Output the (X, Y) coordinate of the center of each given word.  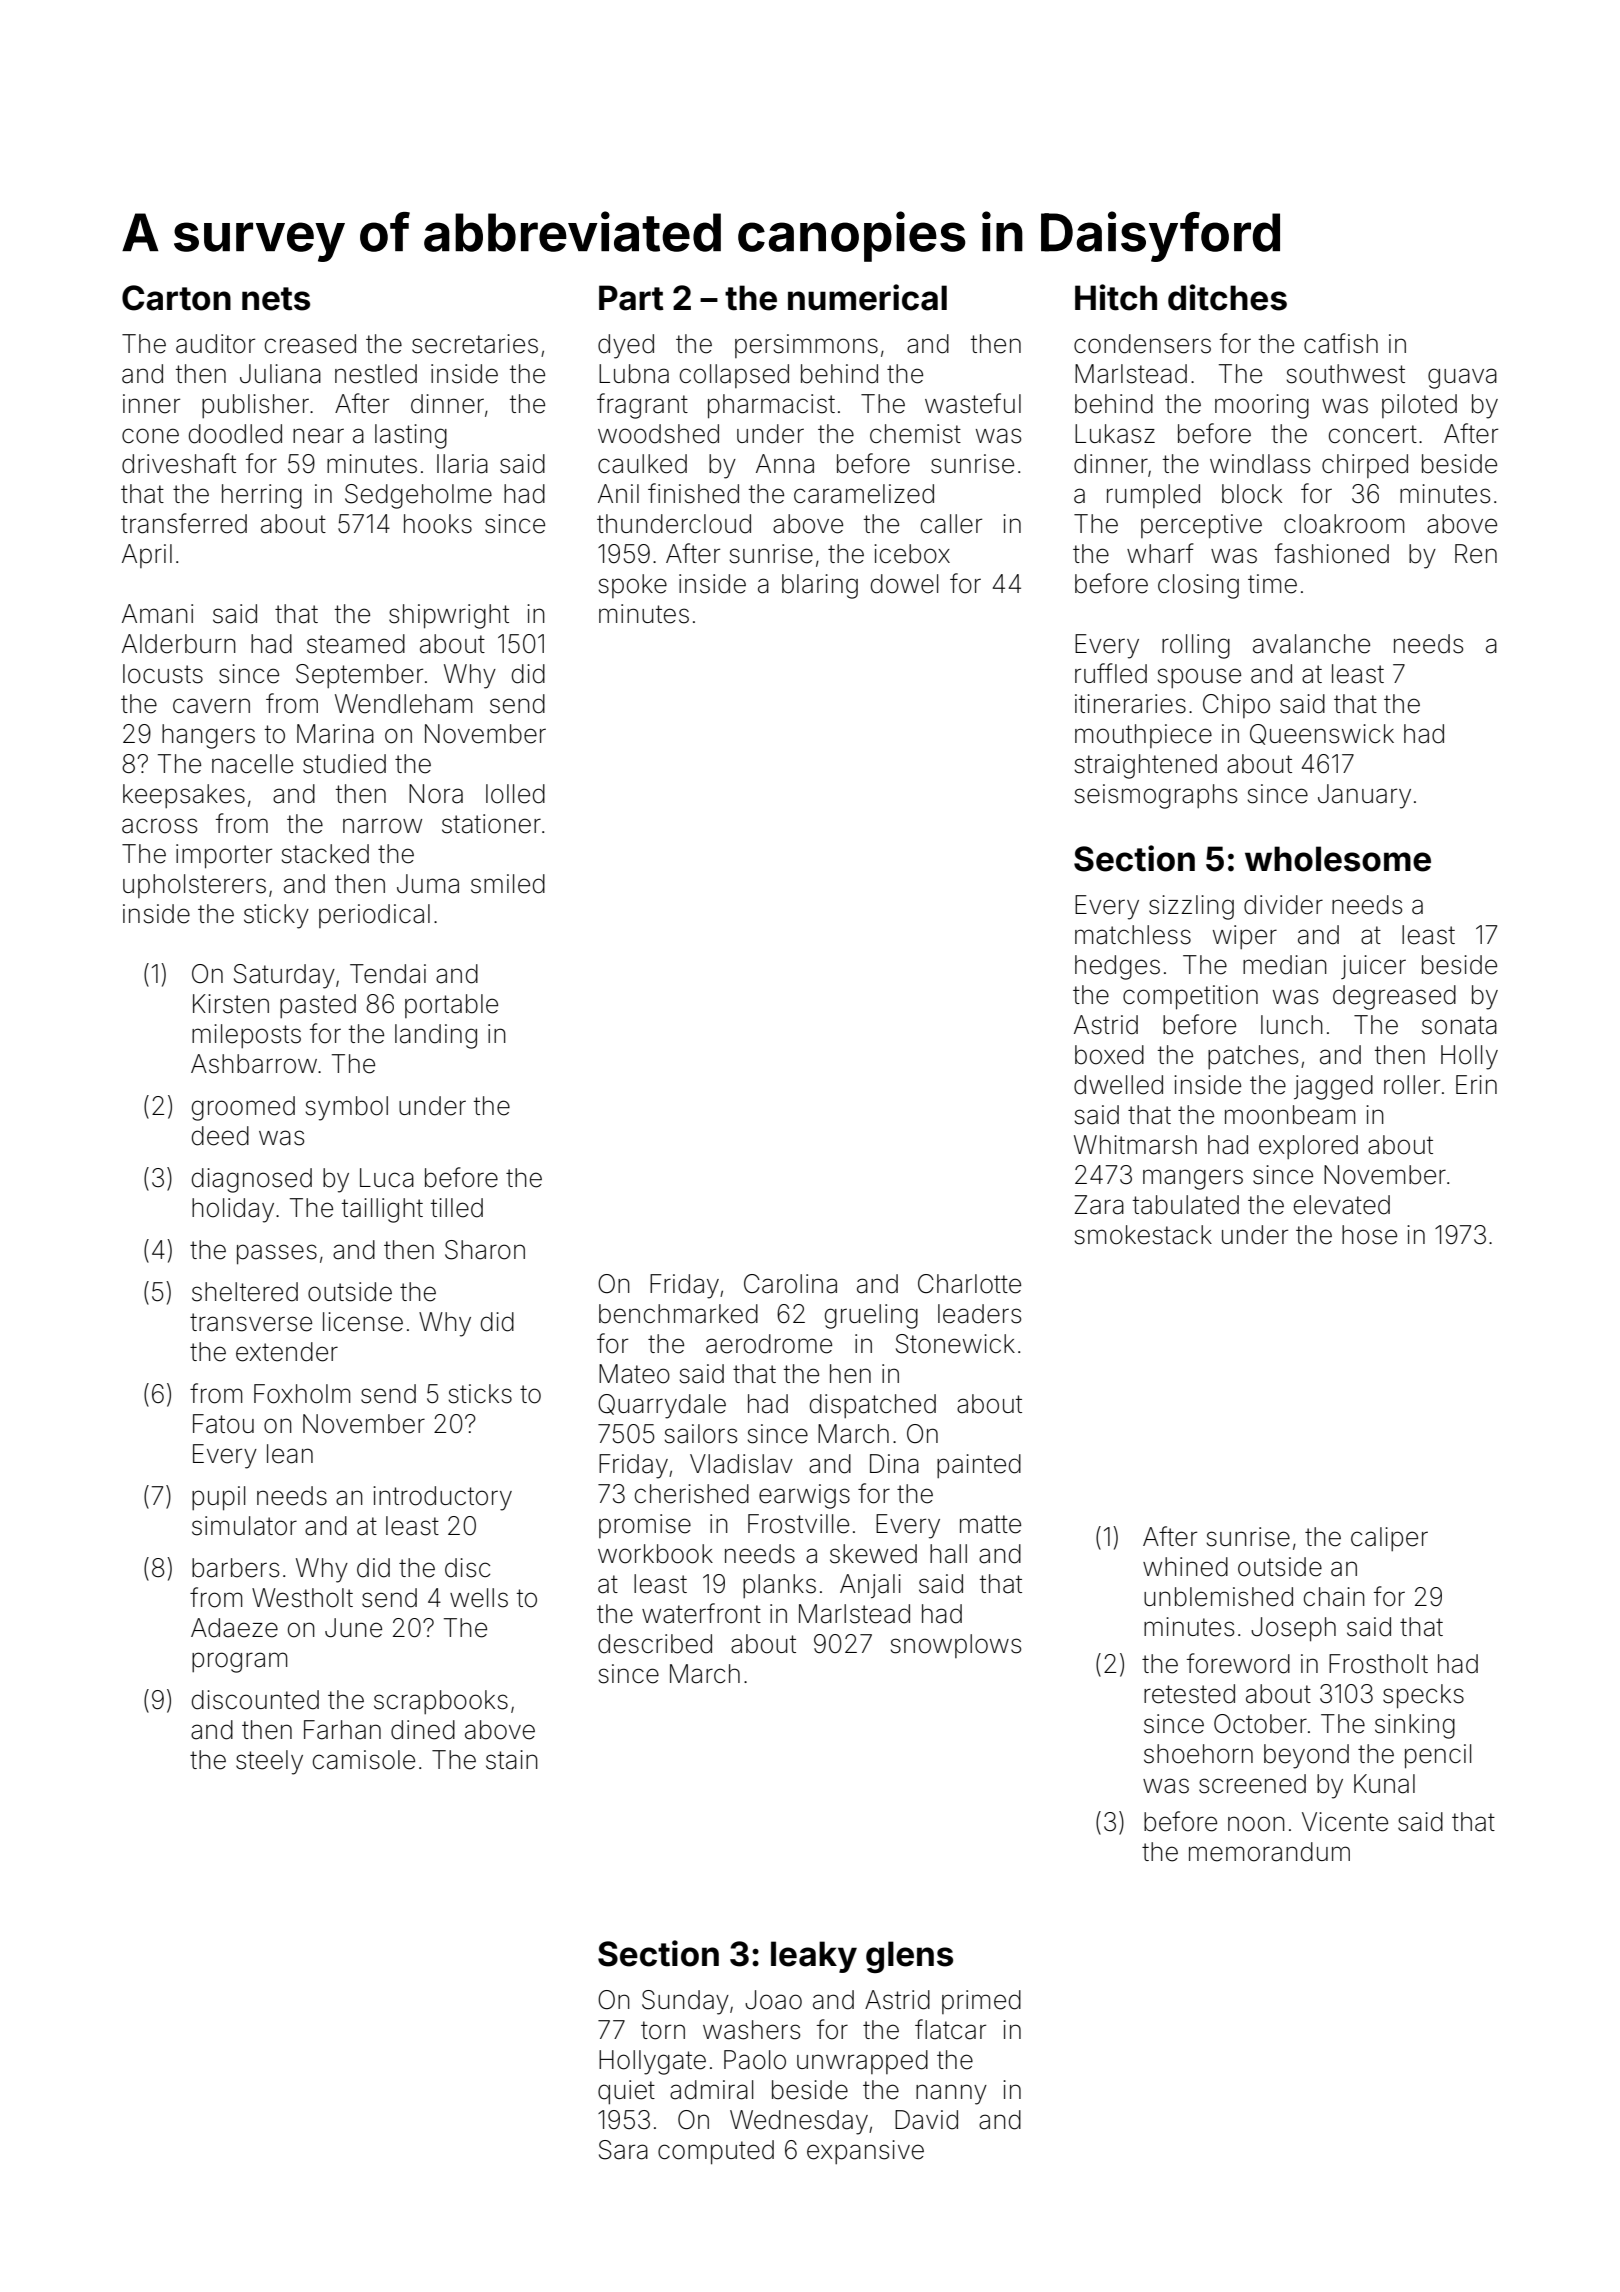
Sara (623, 2150)
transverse (251, 1322)
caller (951, 524)
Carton (176, 298)
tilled (457, 1208)
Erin (1476, 1084)
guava (1462, 378)
